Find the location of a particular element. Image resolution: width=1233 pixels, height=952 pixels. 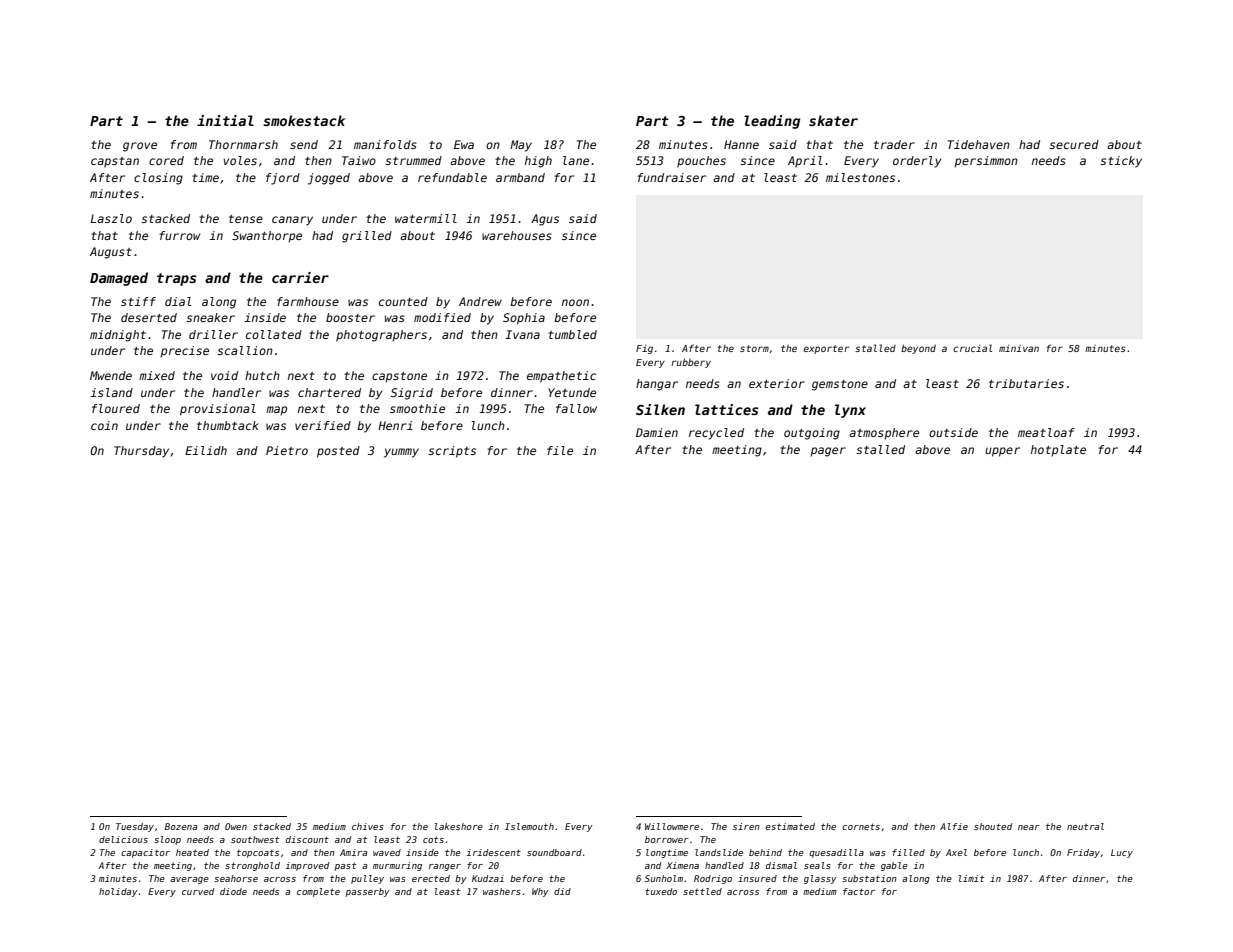

skater is located at coordinates (833, 120).
